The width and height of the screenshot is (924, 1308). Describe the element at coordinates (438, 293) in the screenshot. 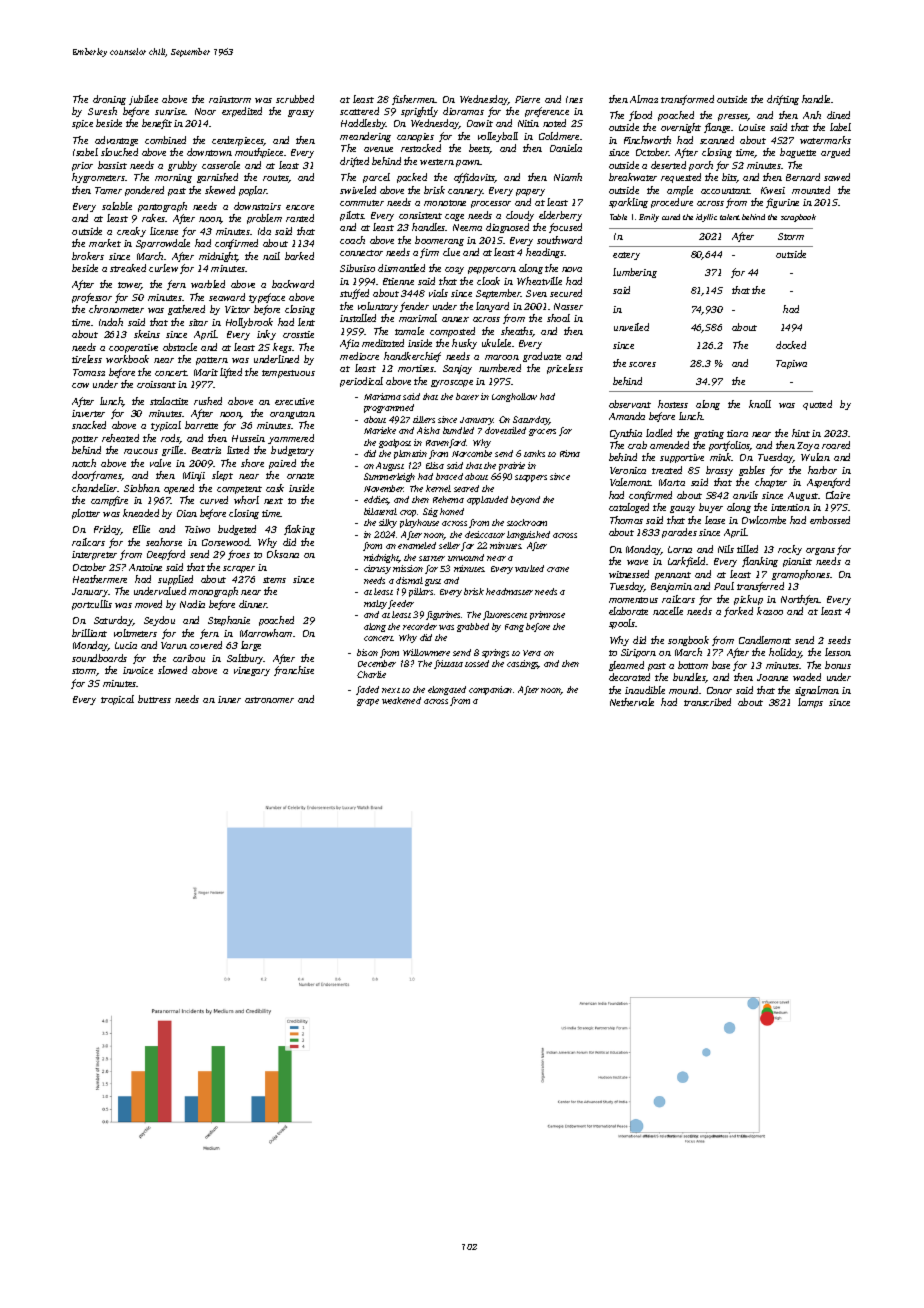

I see `vials` at that location.
